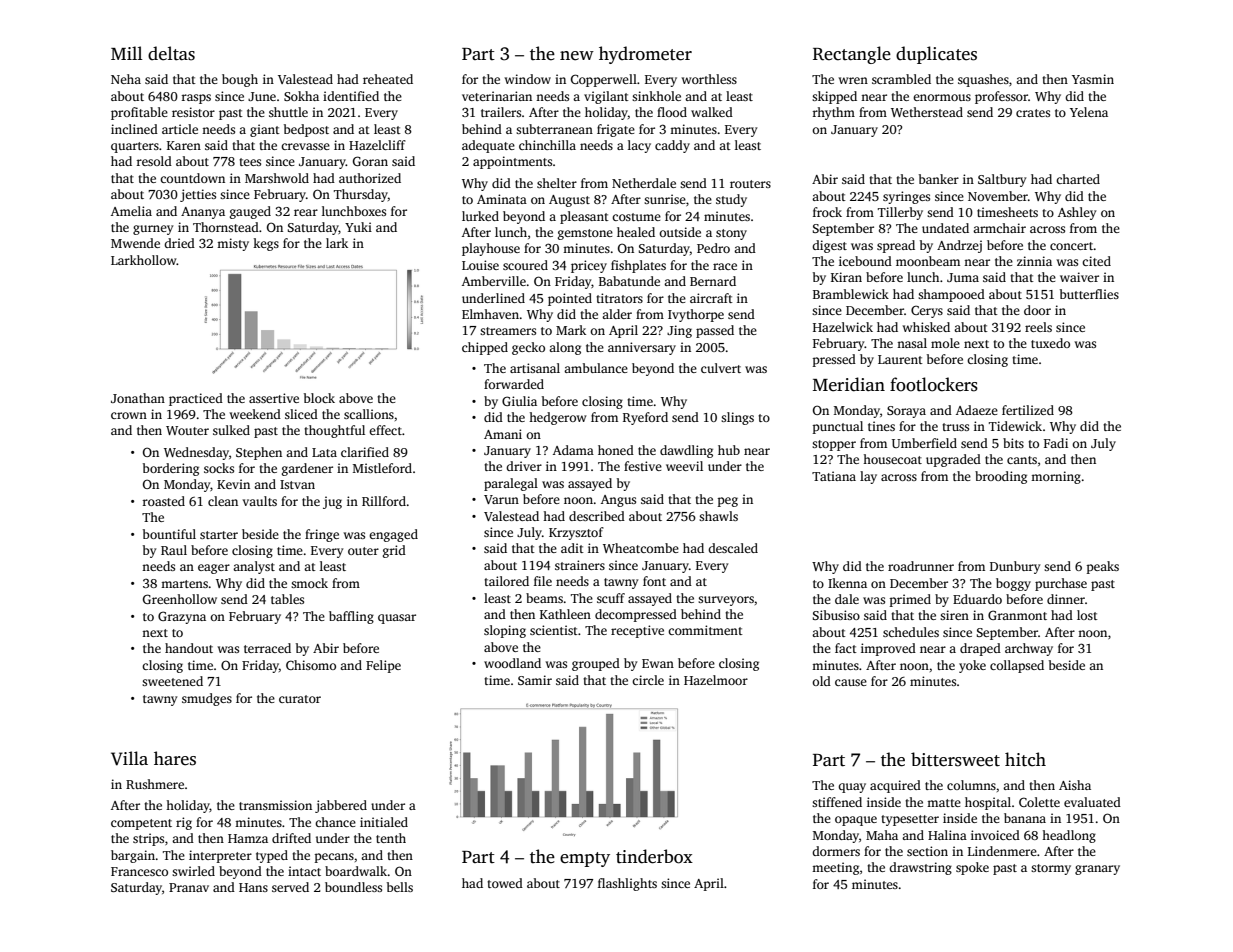  What do you see at coordinates (645, 418) in the screenshot?
I see `Ryeford` at bounding box center [645, 418].
